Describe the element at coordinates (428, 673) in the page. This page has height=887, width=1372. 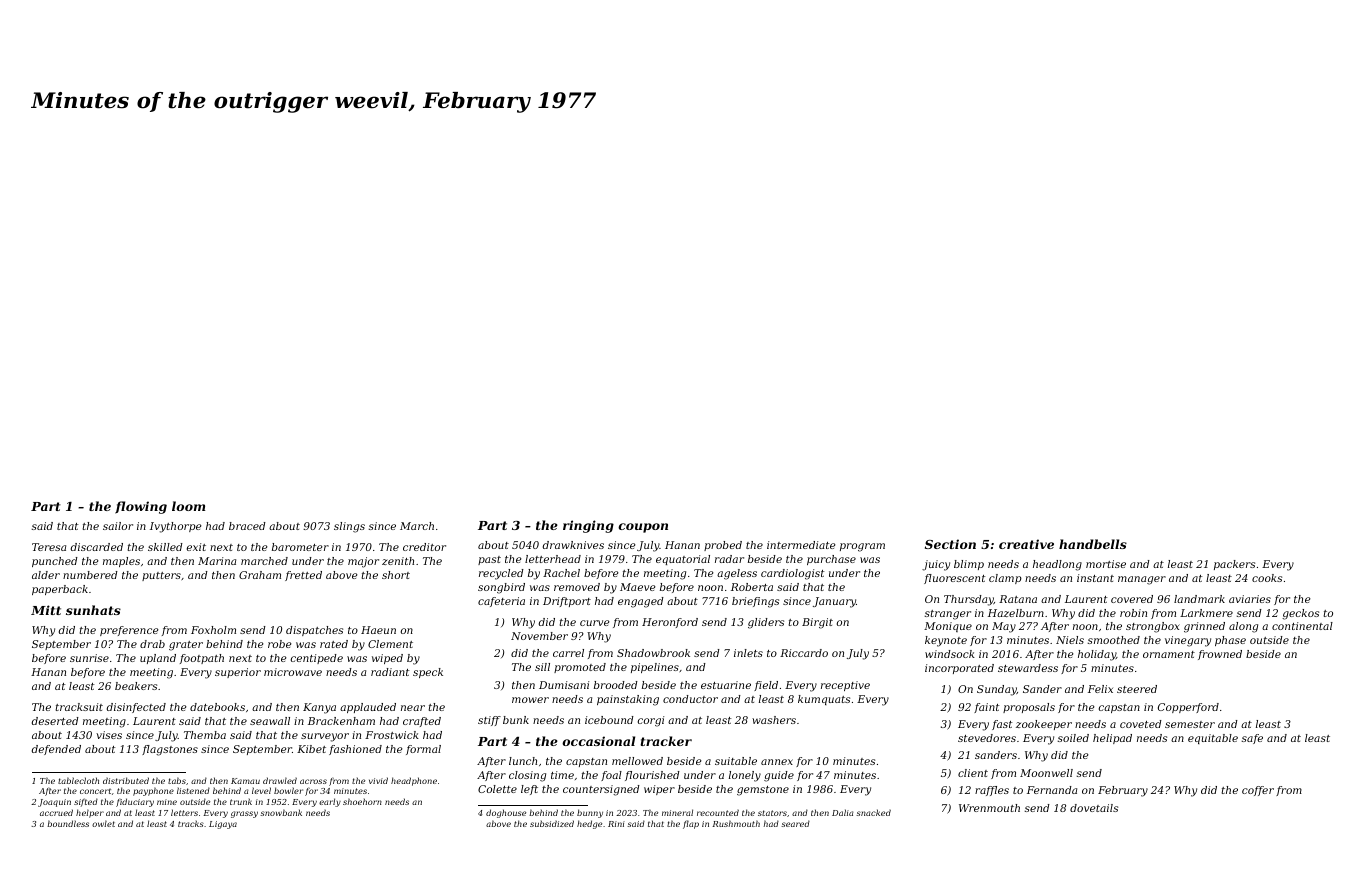
I see `speck` at that location.
